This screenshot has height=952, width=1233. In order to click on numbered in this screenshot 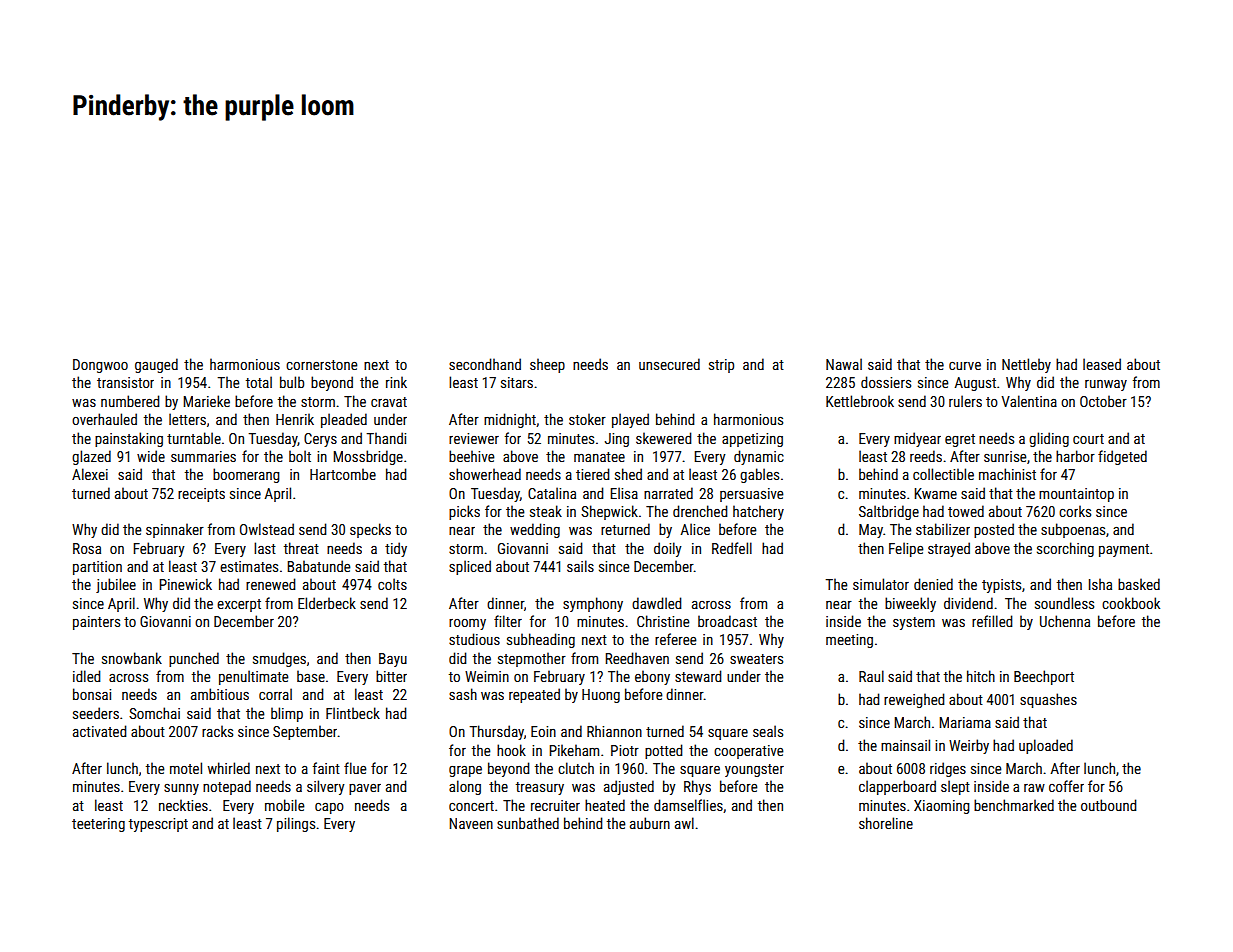, I will do `click(130, 401)`.
